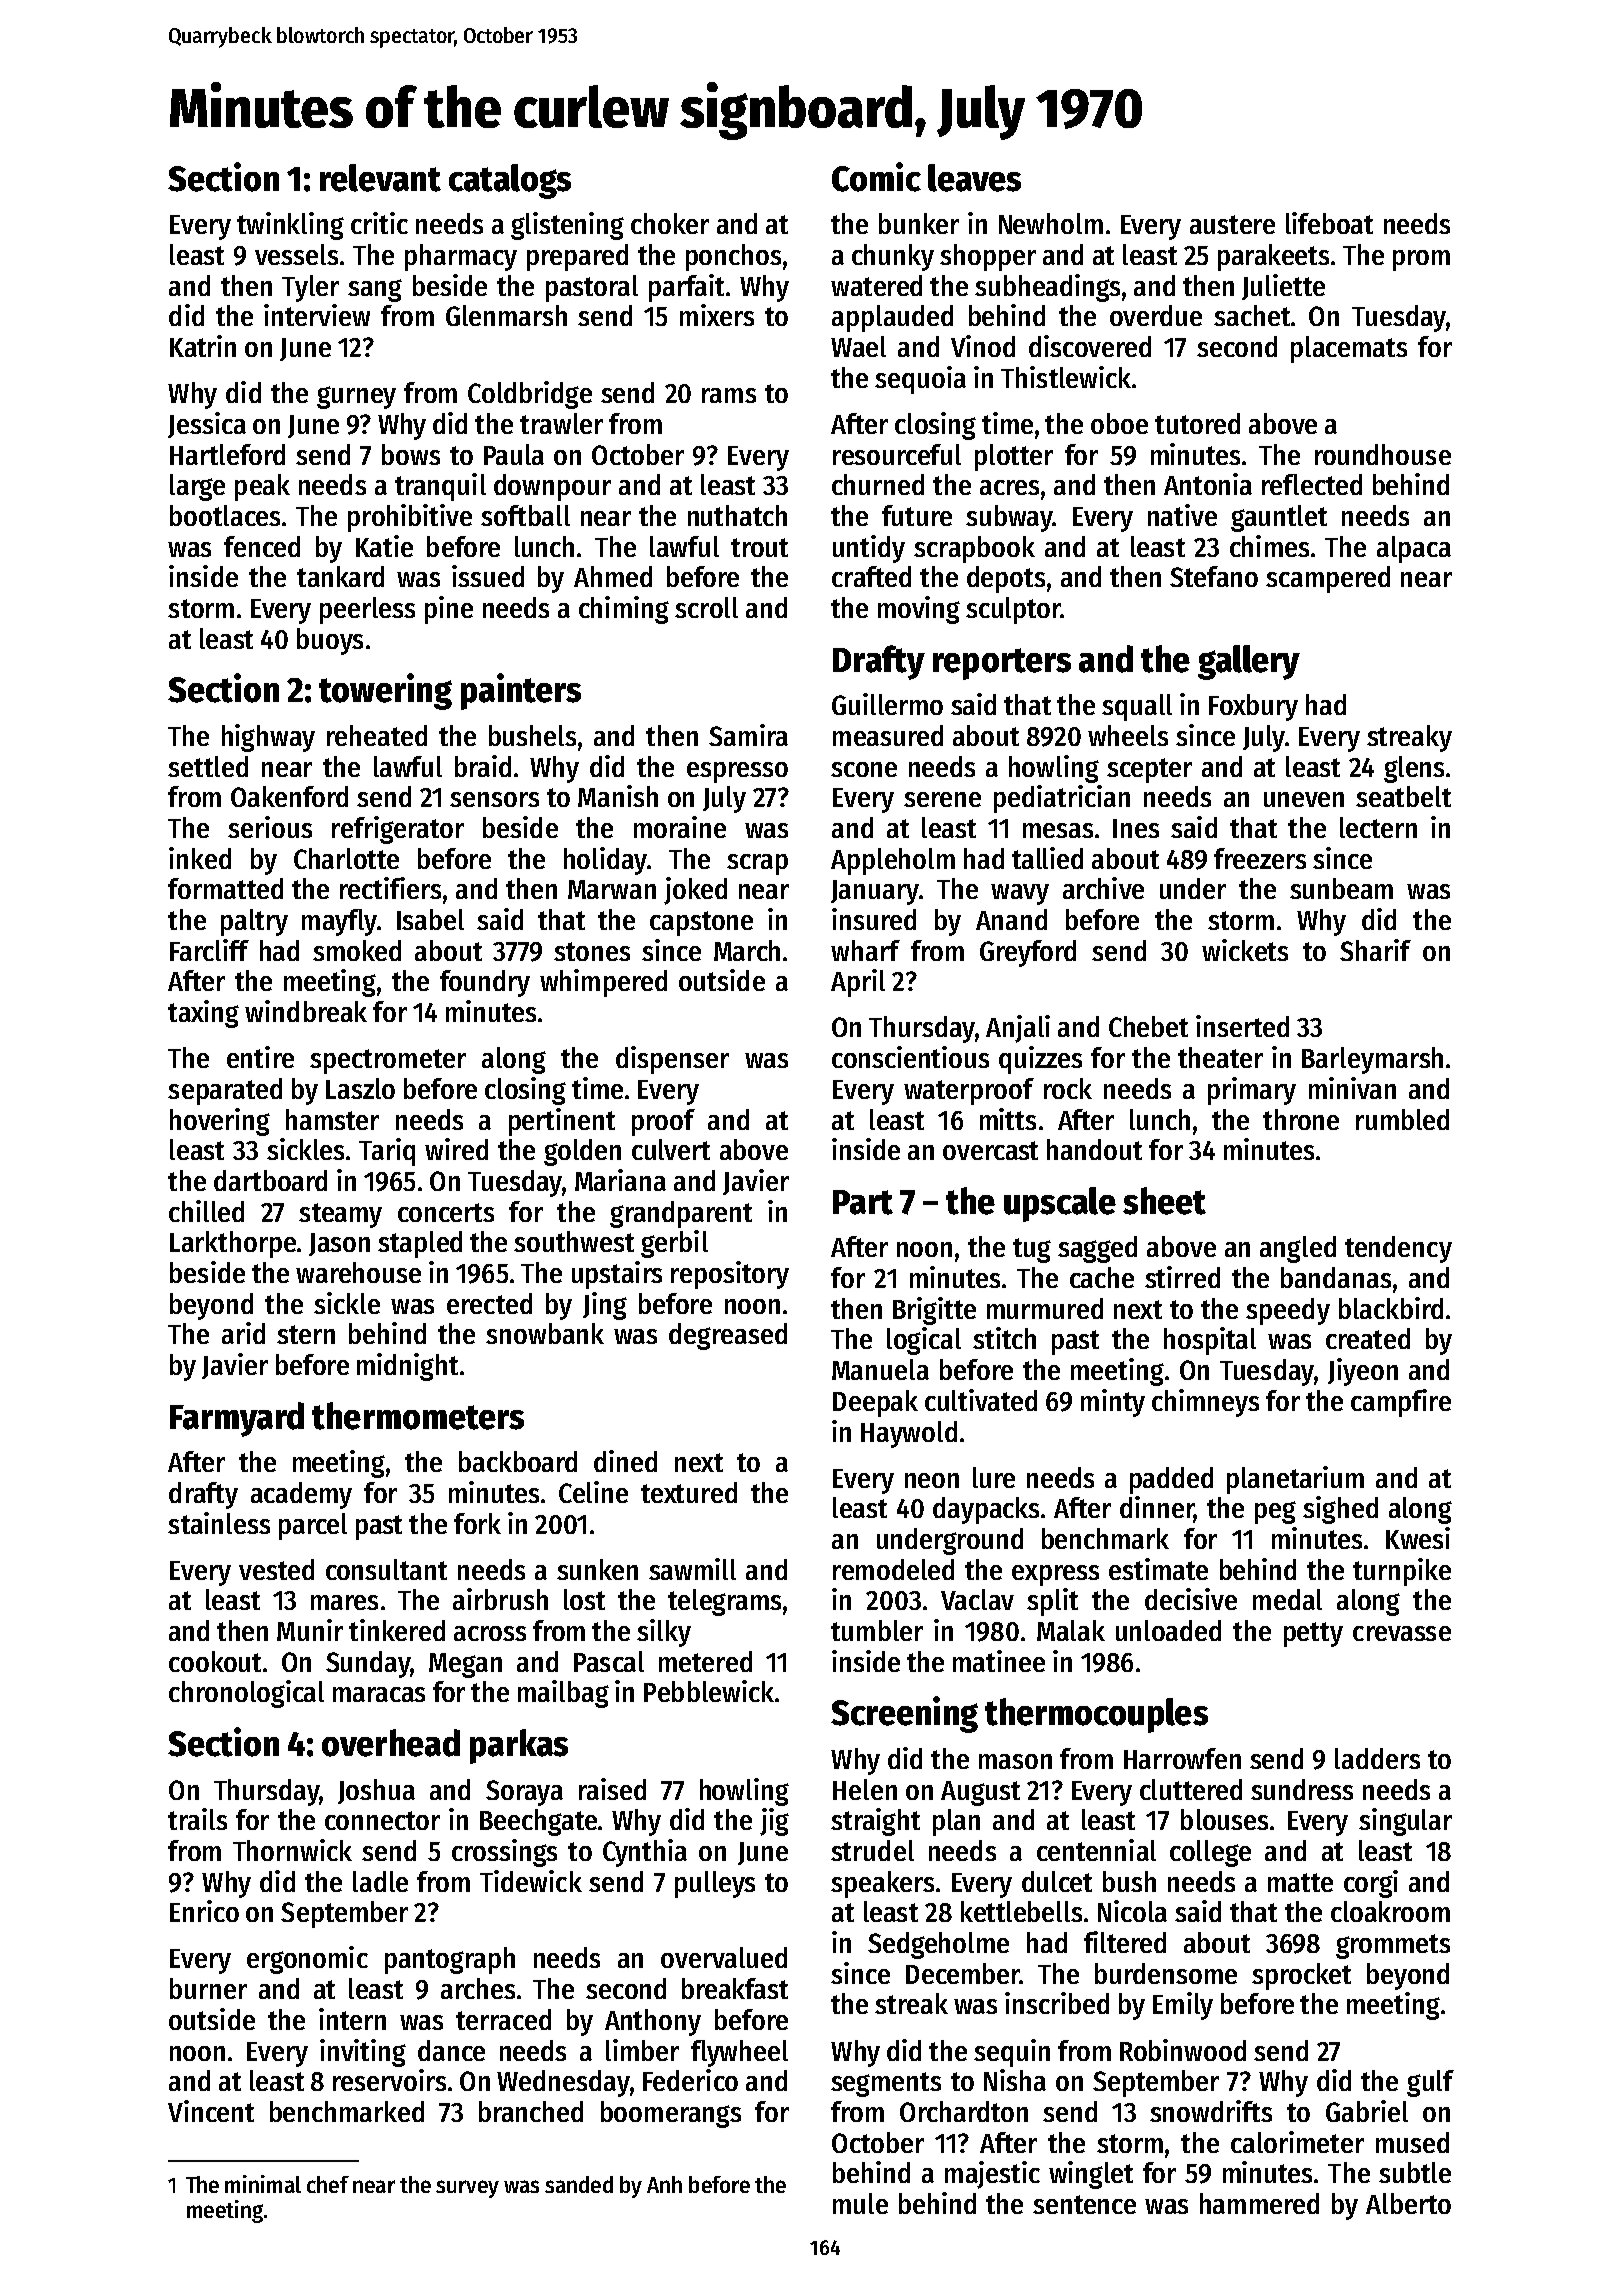 The image size is (1620, 2292). What do you see at coordinates (237, 1419) in the screenshot?
I see `Farmyard` at bounding box center [237, 1419].
